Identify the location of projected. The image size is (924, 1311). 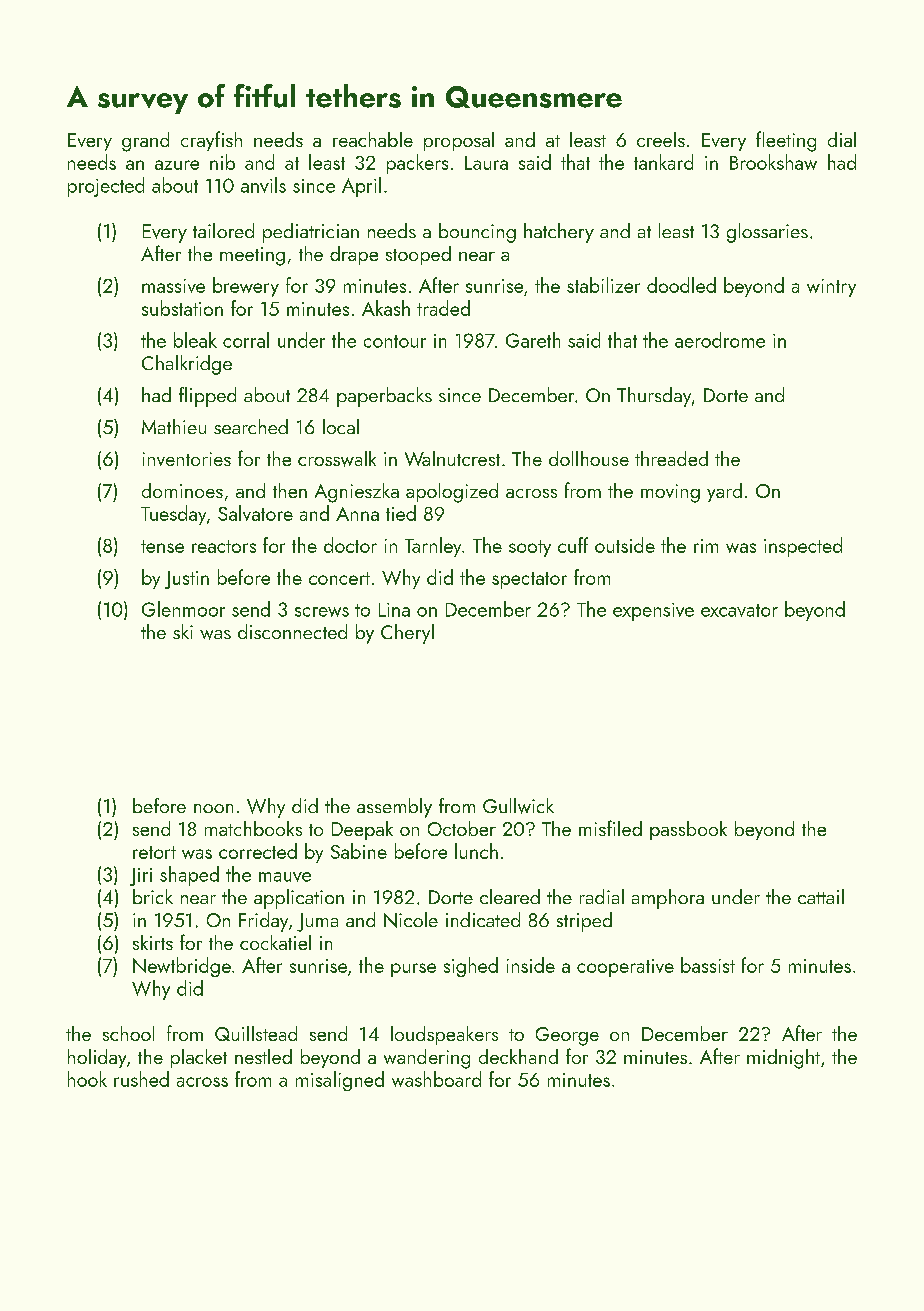
(106, 187).
